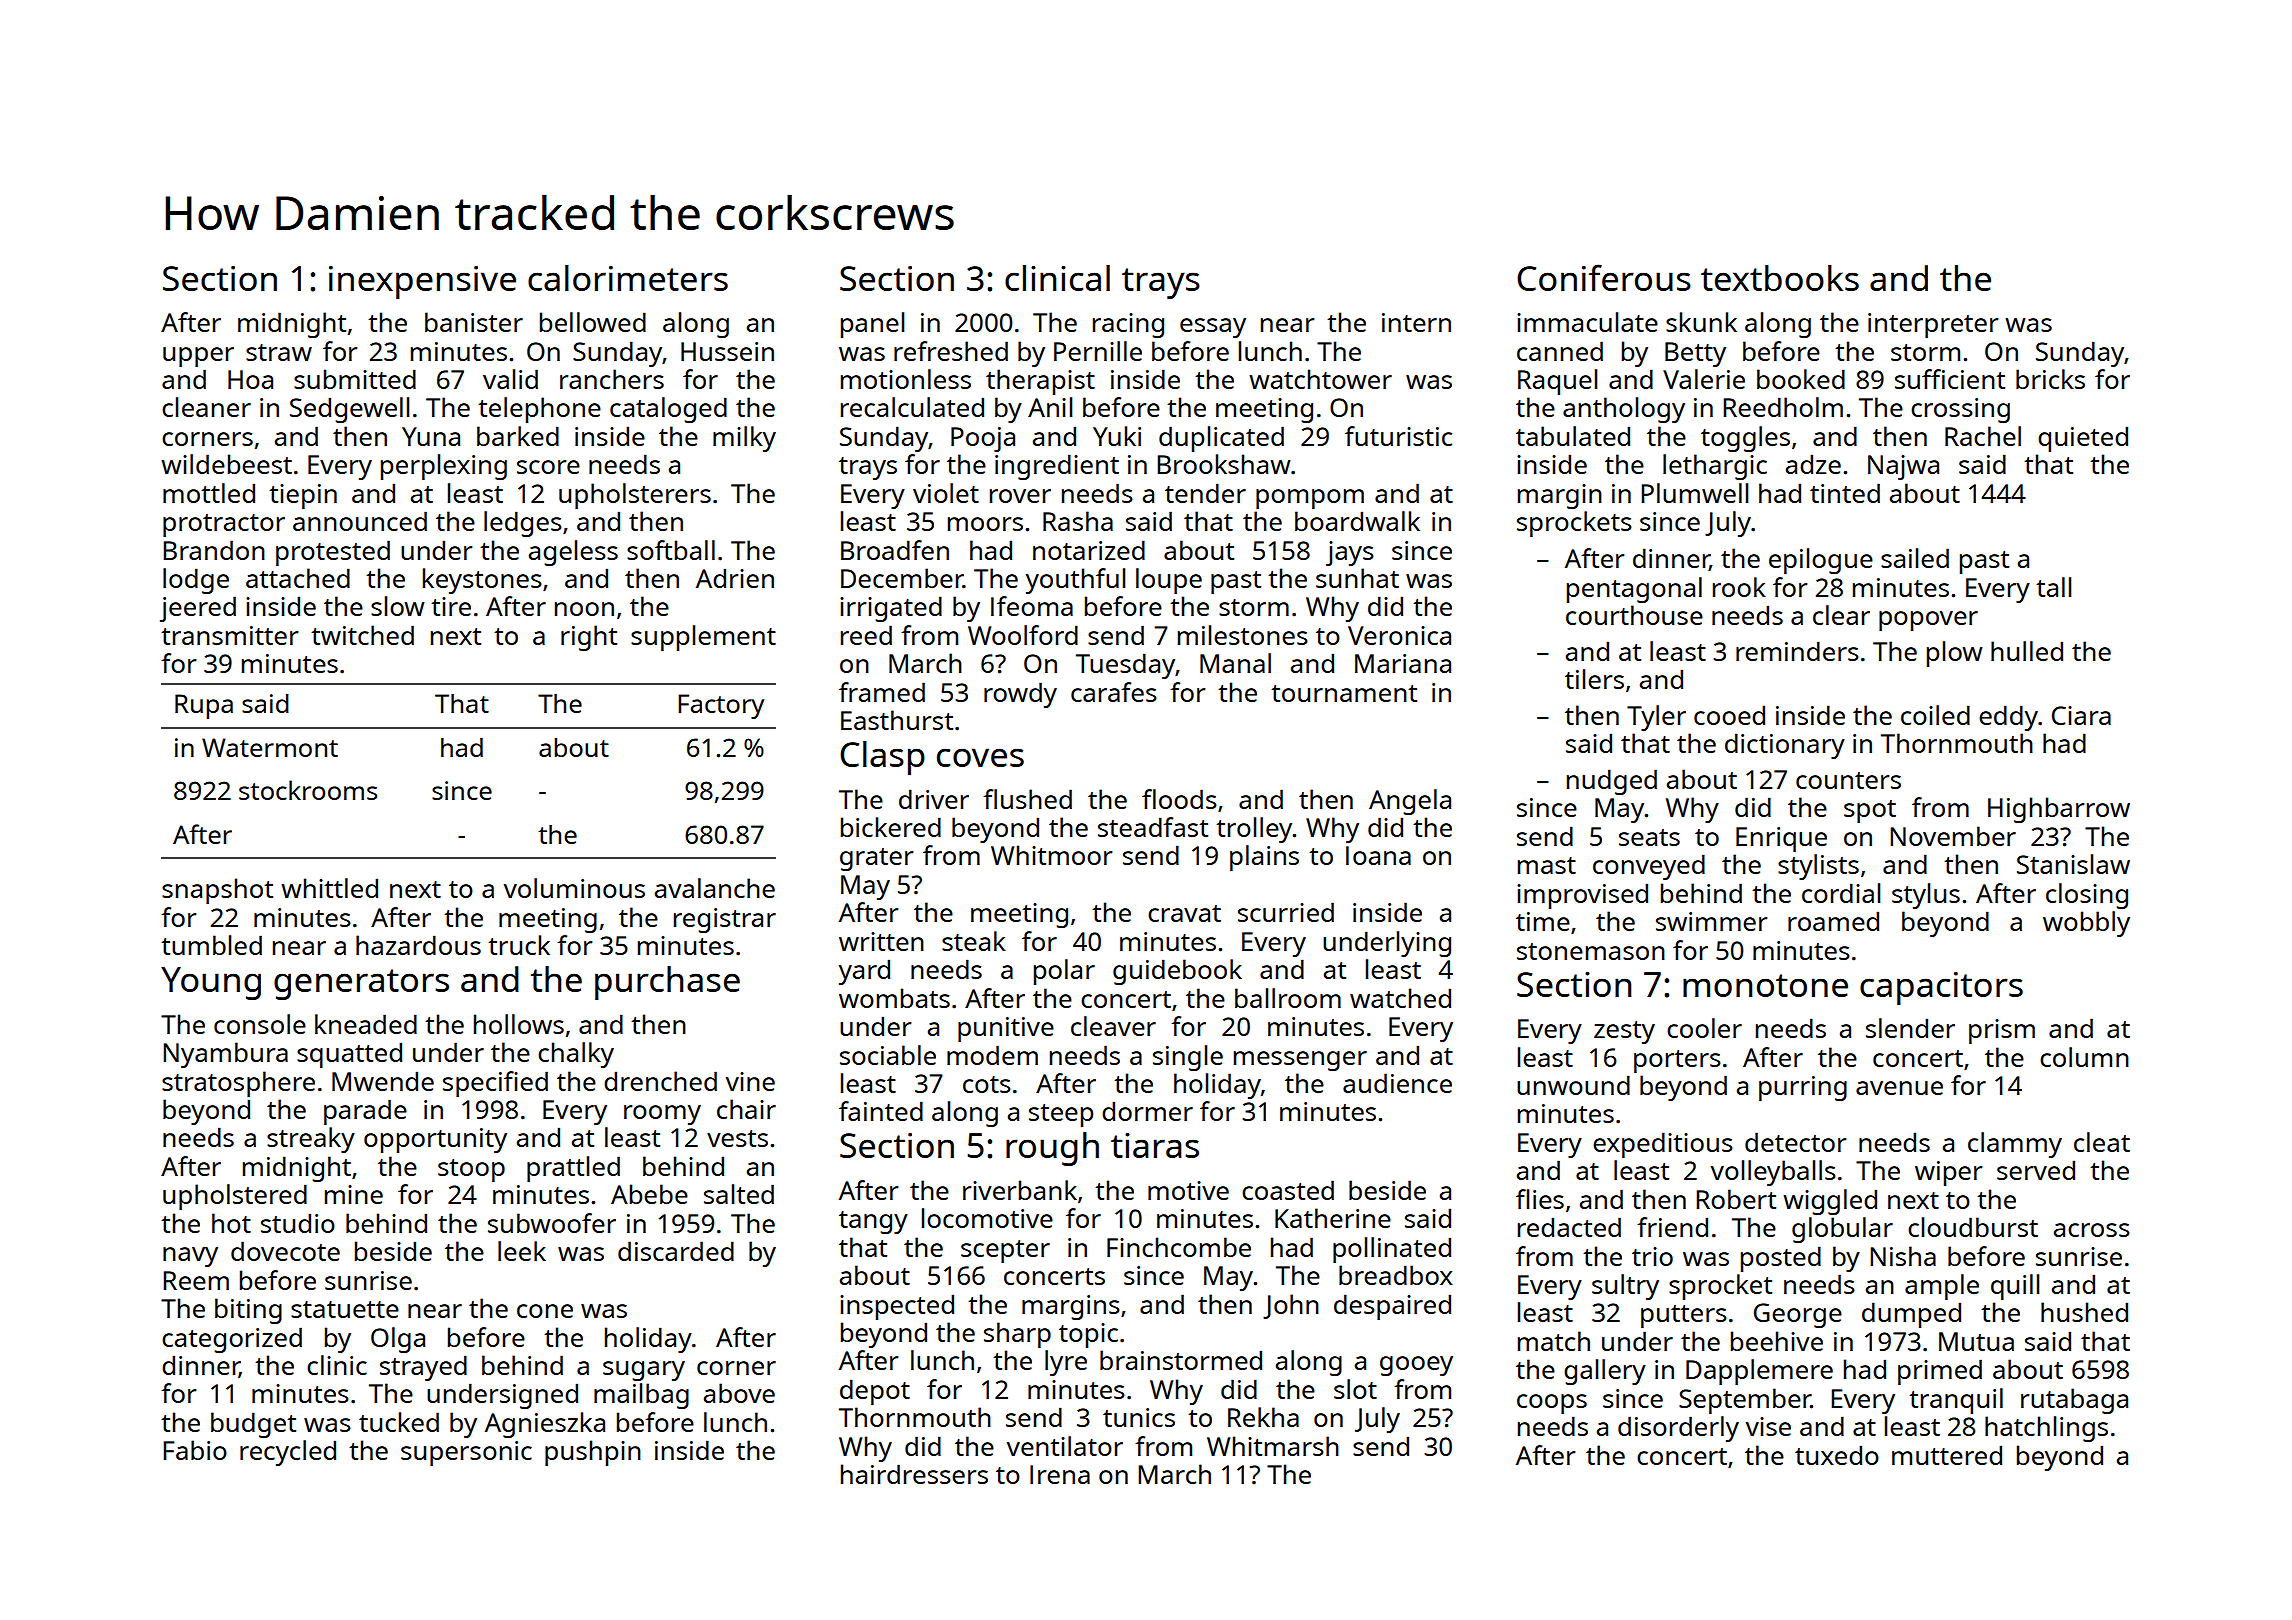 This screenshot has width=2292, height=1620. What do you see at coordinates (1243, 635) in the screenshot?
I see `milestones` at bounding box center [1243, 635].
